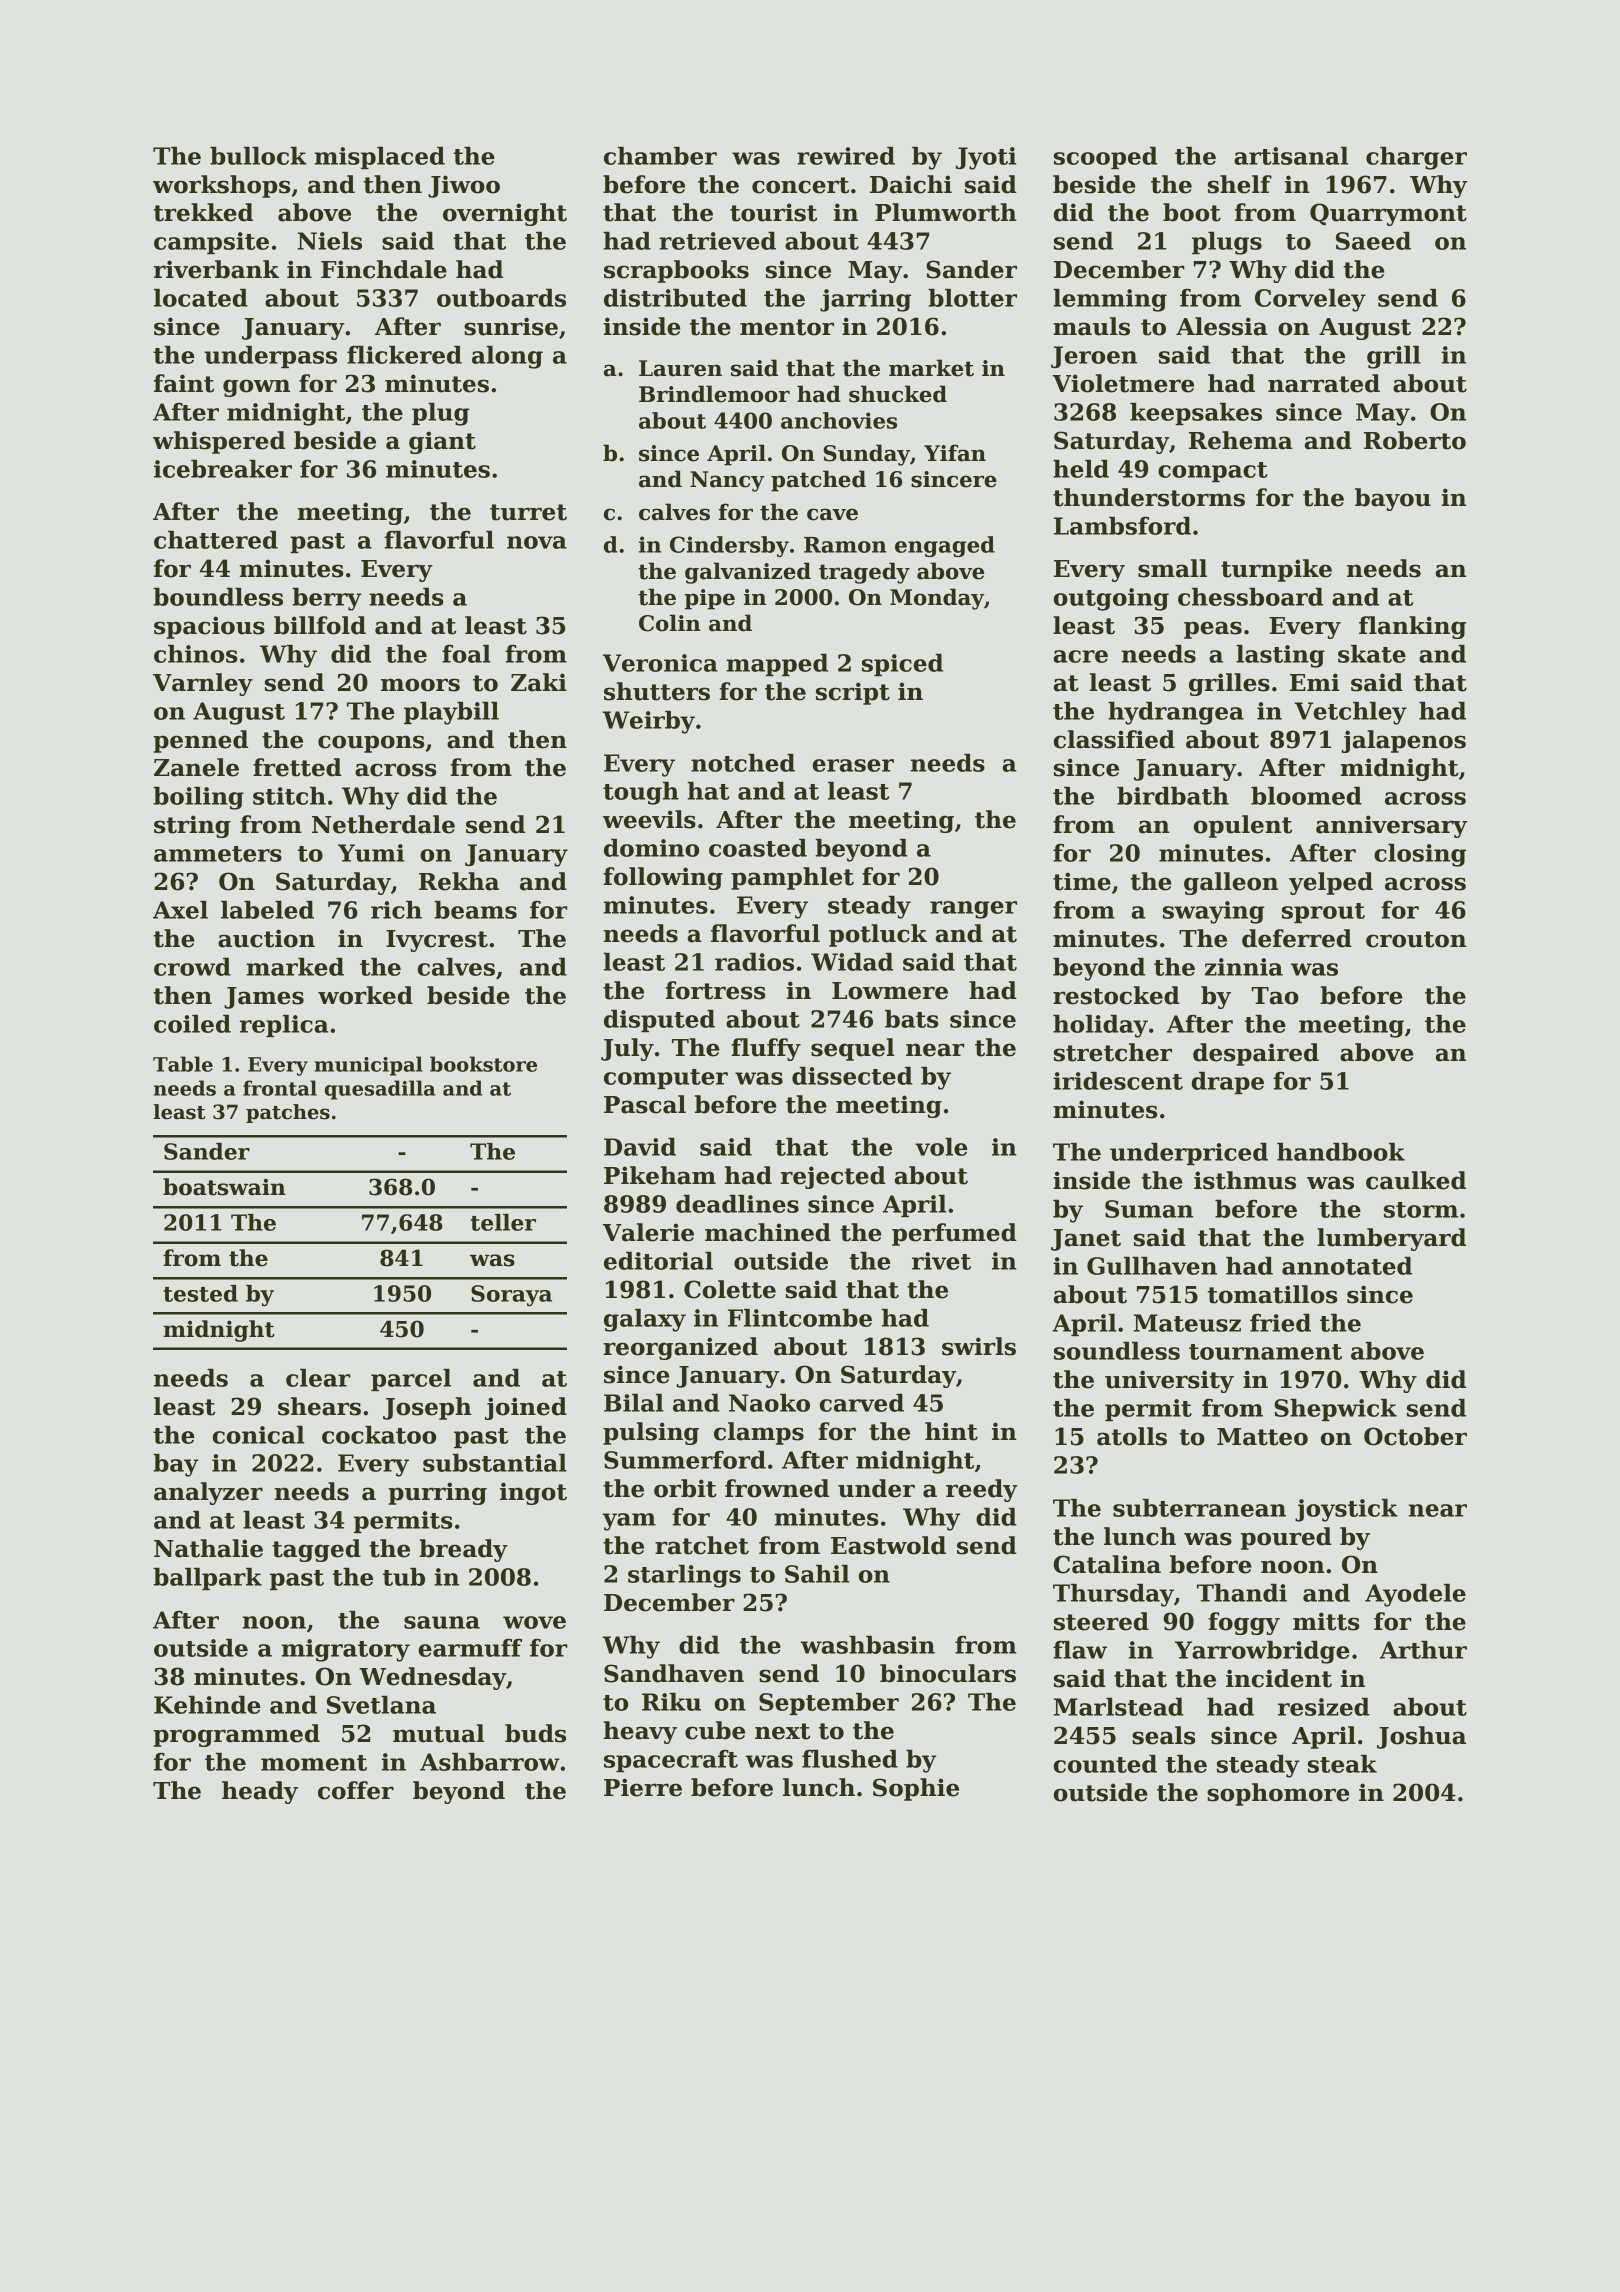 The image size is (1620, 2292). I want to click on Zanele, so click(196, 767).
